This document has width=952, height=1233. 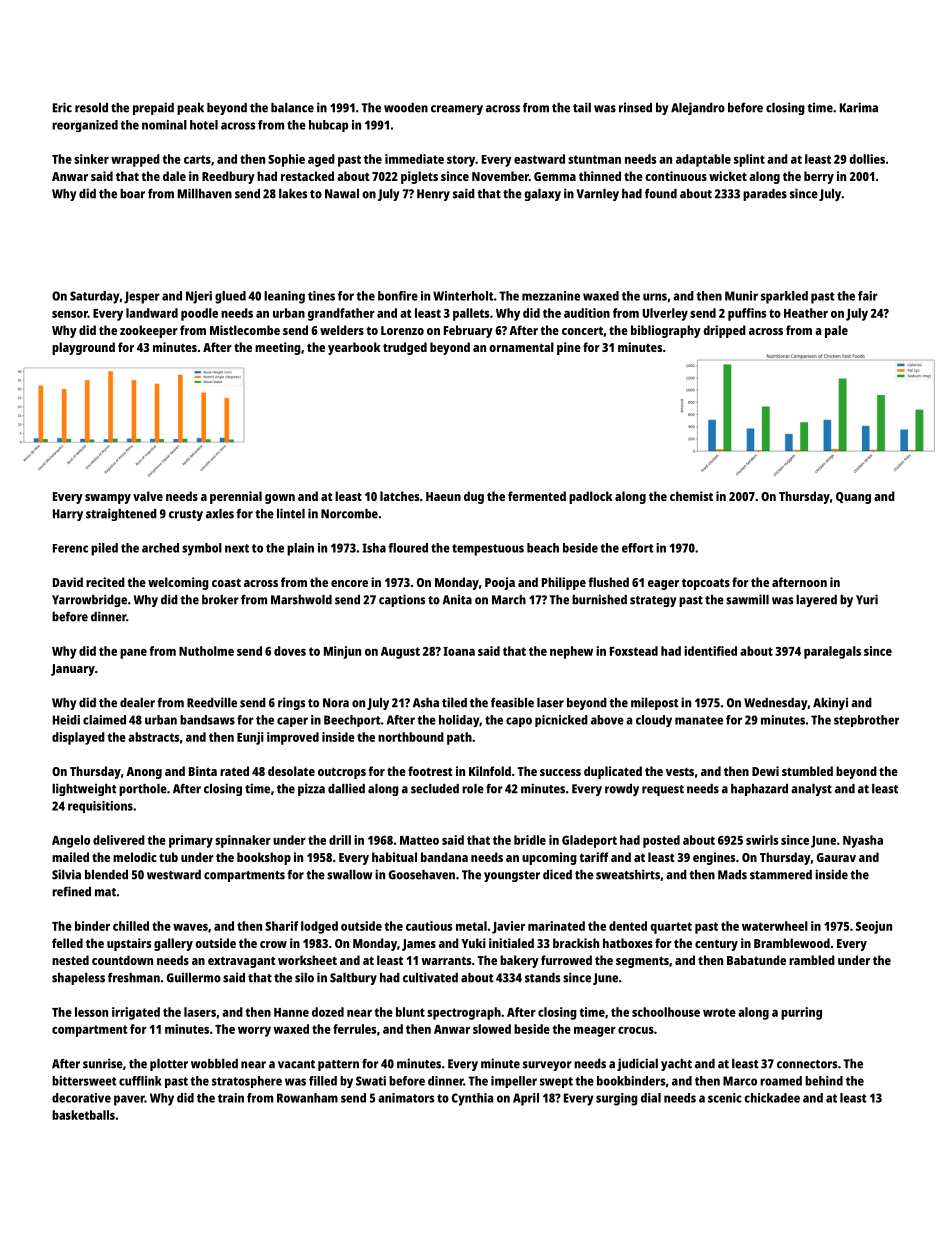 I want to click on basketballs, so click(x=83, y=1115).
